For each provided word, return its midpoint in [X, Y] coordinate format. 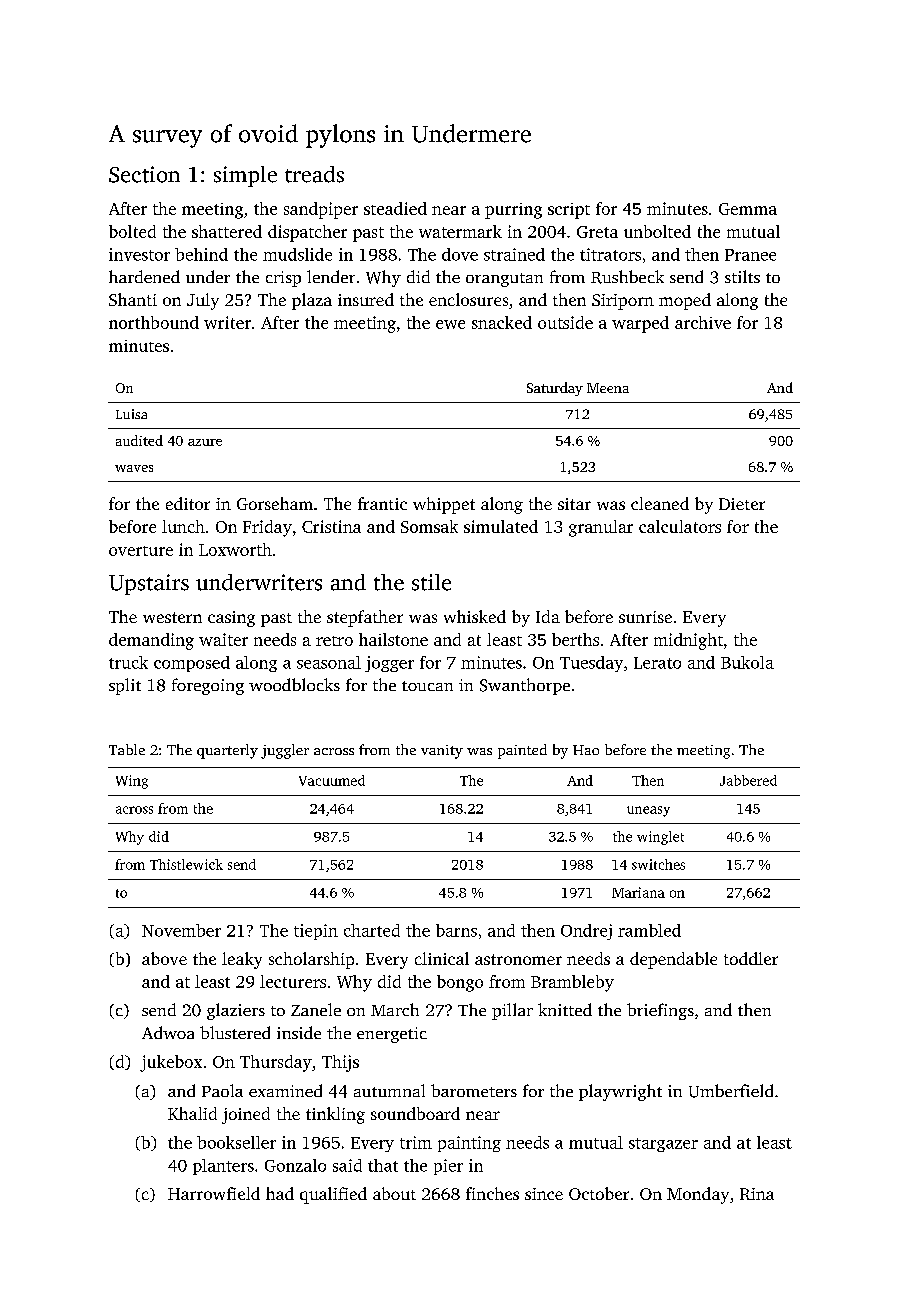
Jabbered [748, 780]
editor [188, 503]
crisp [283, 279]
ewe [450, 324]
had [280, 1193]
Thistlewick [186, 864]
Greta [597, 232]
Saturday [555, 389]
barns [456, 930]
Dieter [742, 504]
